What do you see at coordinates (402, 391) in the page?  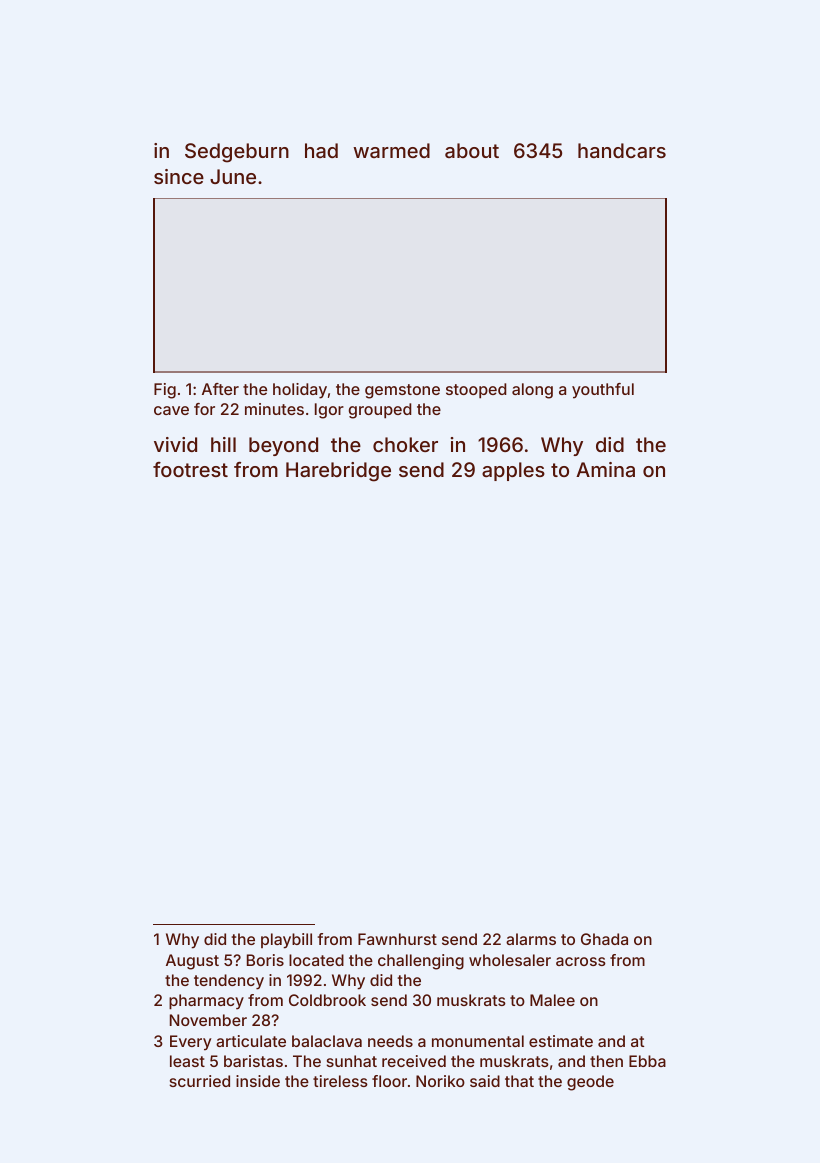 I see `gemstone` at bounding box center [402, 391].
